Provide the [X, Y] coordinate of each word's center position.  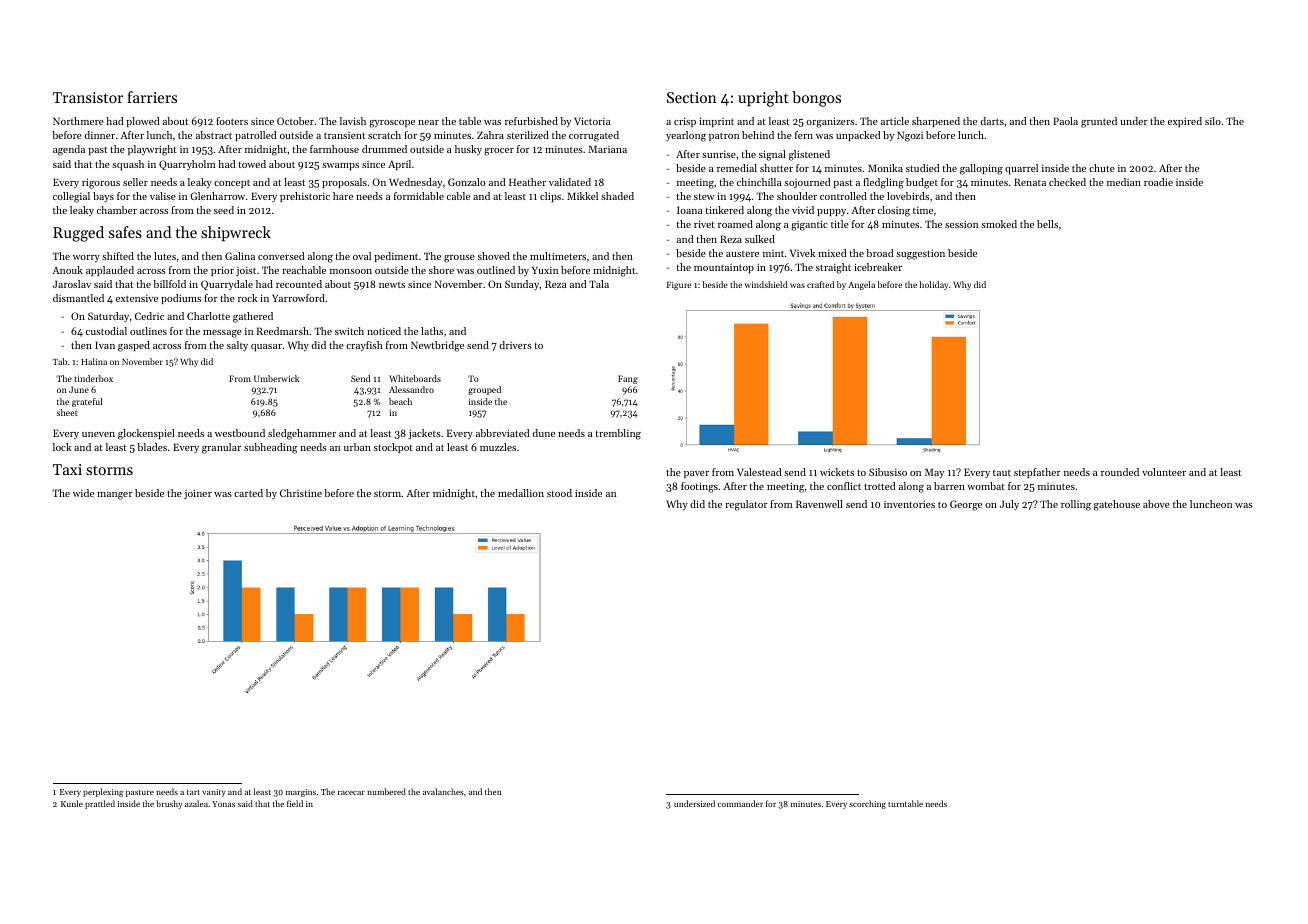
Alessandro [411, 389]
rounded [1120, 472]
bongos [816, 99]
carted [248, 493]
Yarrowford [298, 298]
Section [692, 97]
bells [1047, 224]
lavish [353, 121]
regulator [746, 505]
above [1156, 504]
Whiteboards [415, 378]
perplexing [103, 792]
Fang [628, 379]
